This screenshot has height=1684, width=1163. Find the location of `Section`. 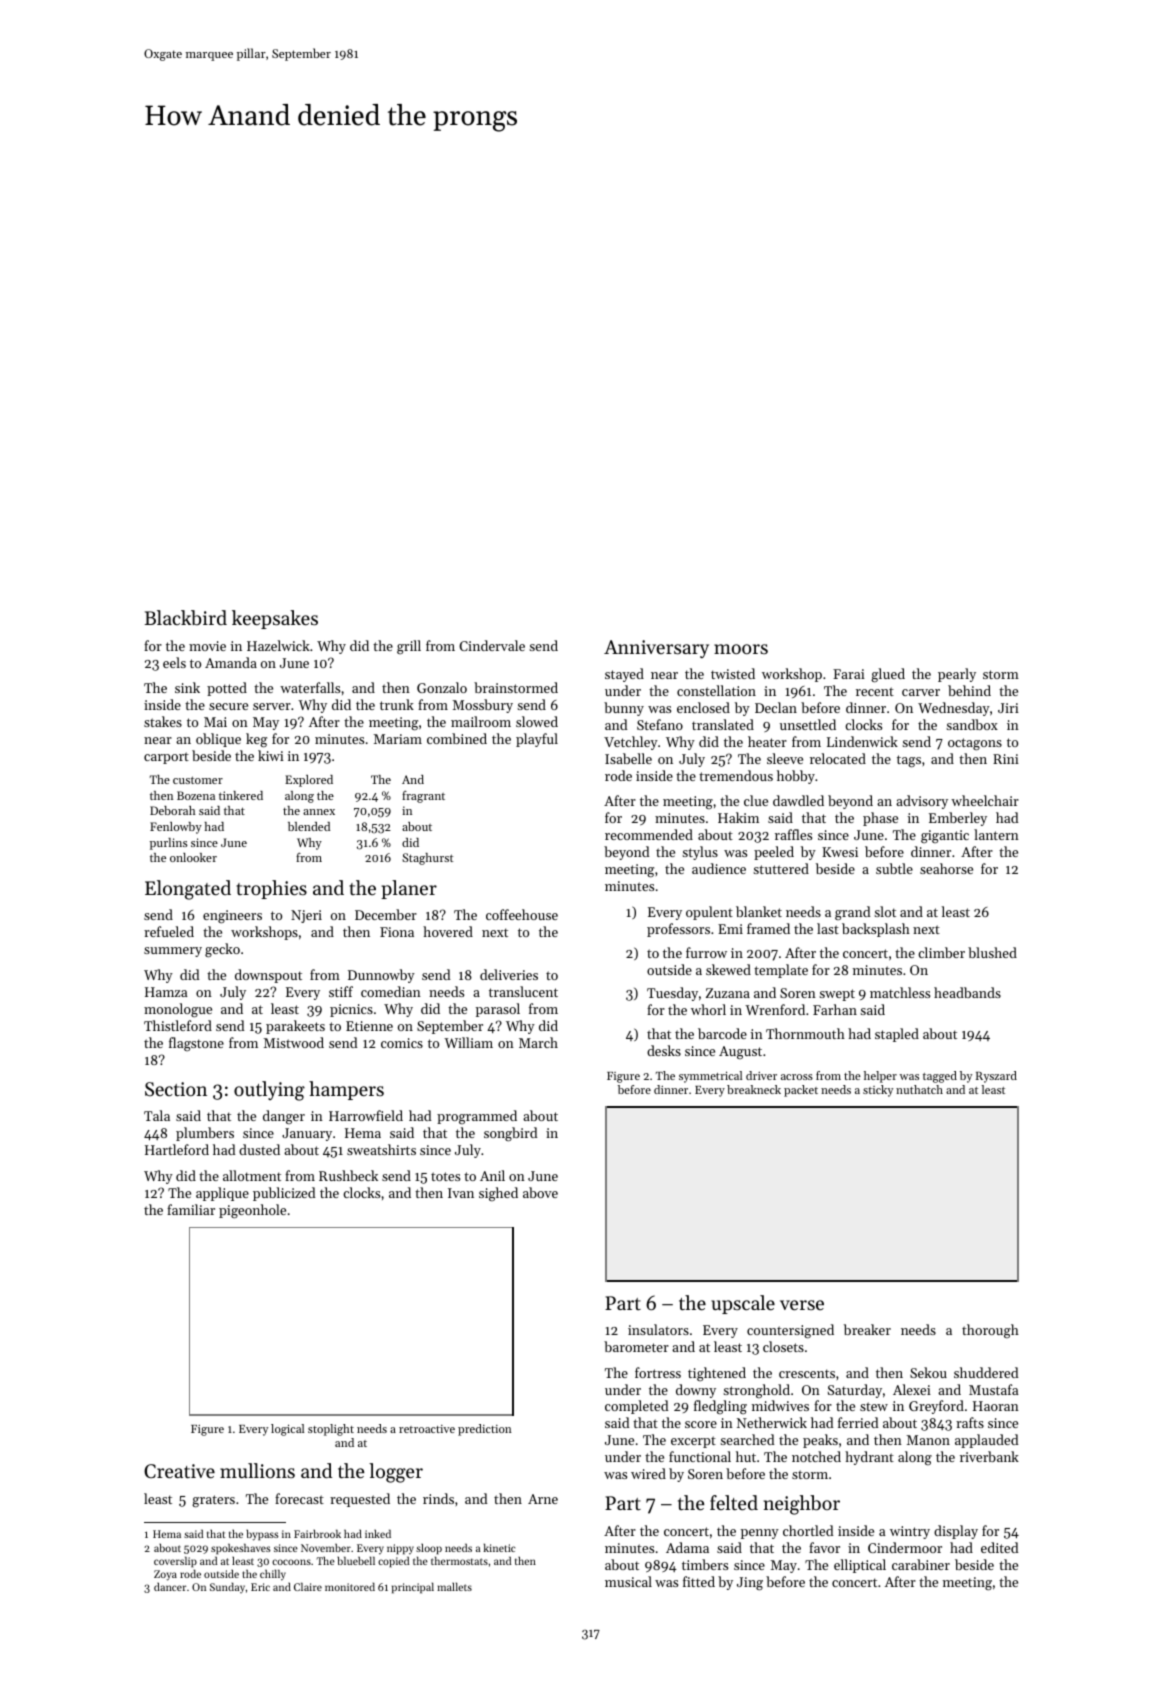

Section is located at coordinates (176, 1089).
